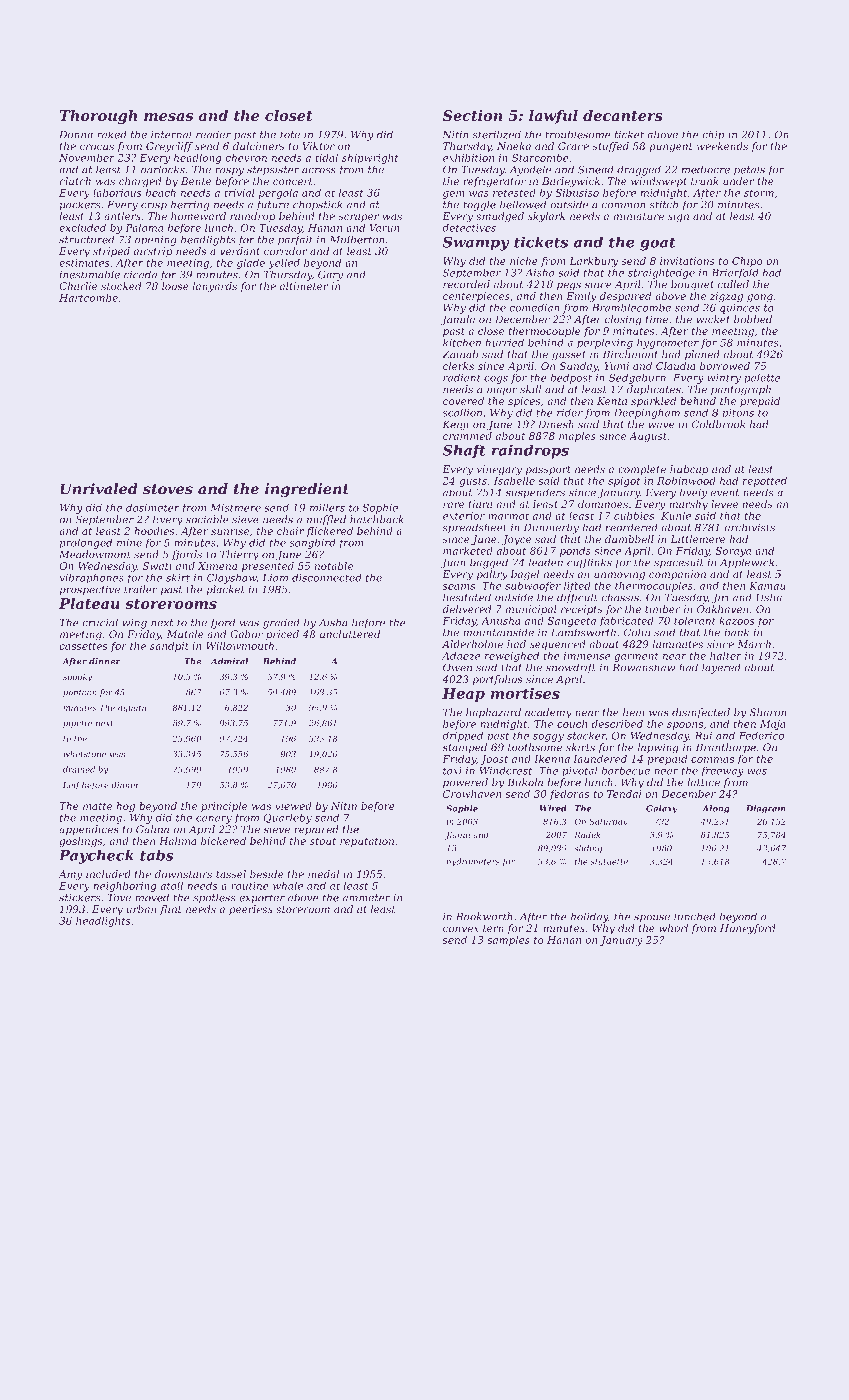  Describe the element at coordinates (157, 855) in the screenshot. I see `tabs` at that location.
